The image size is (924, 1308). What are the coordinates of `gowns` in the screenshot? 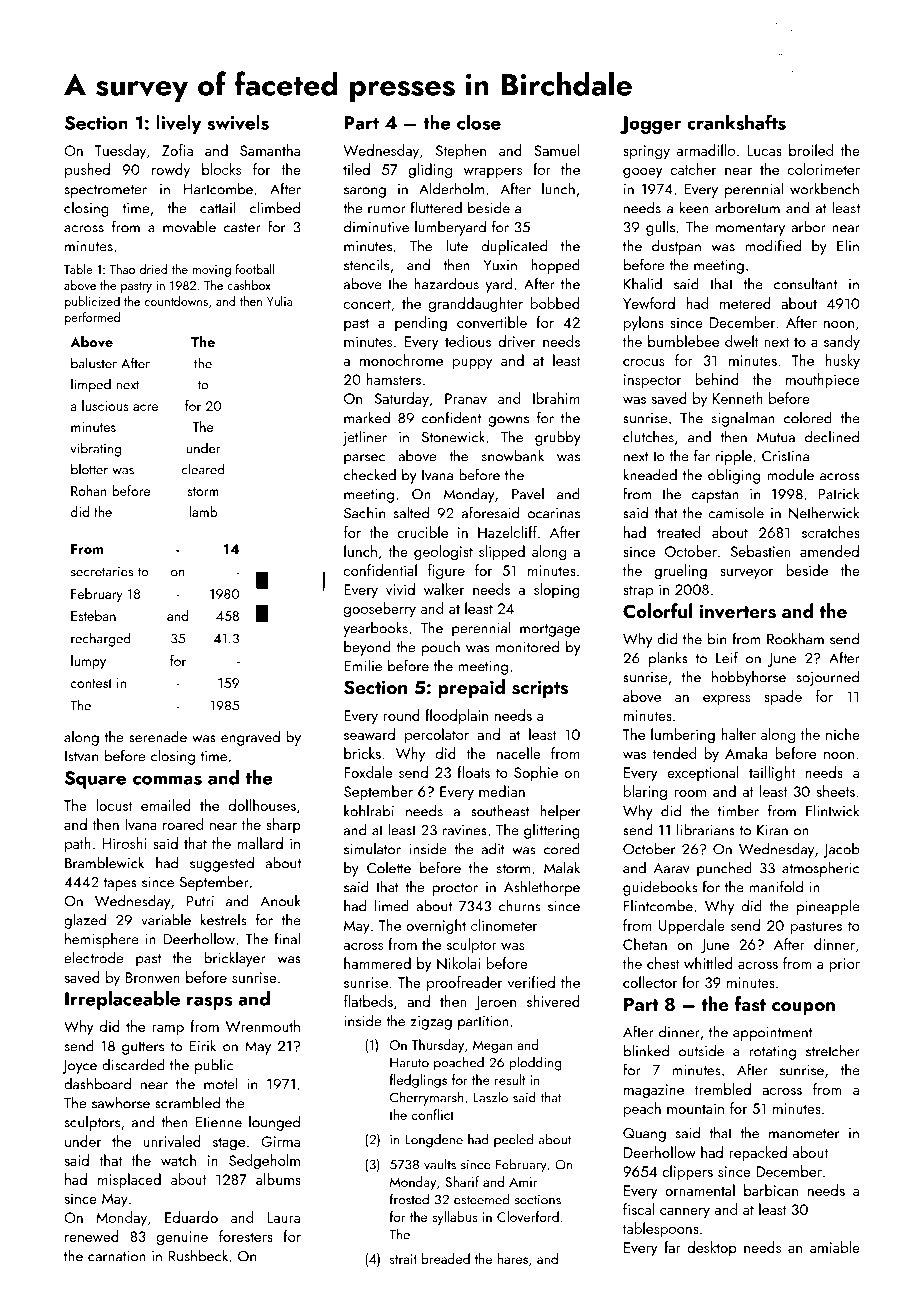 It's located at (508, 421).
